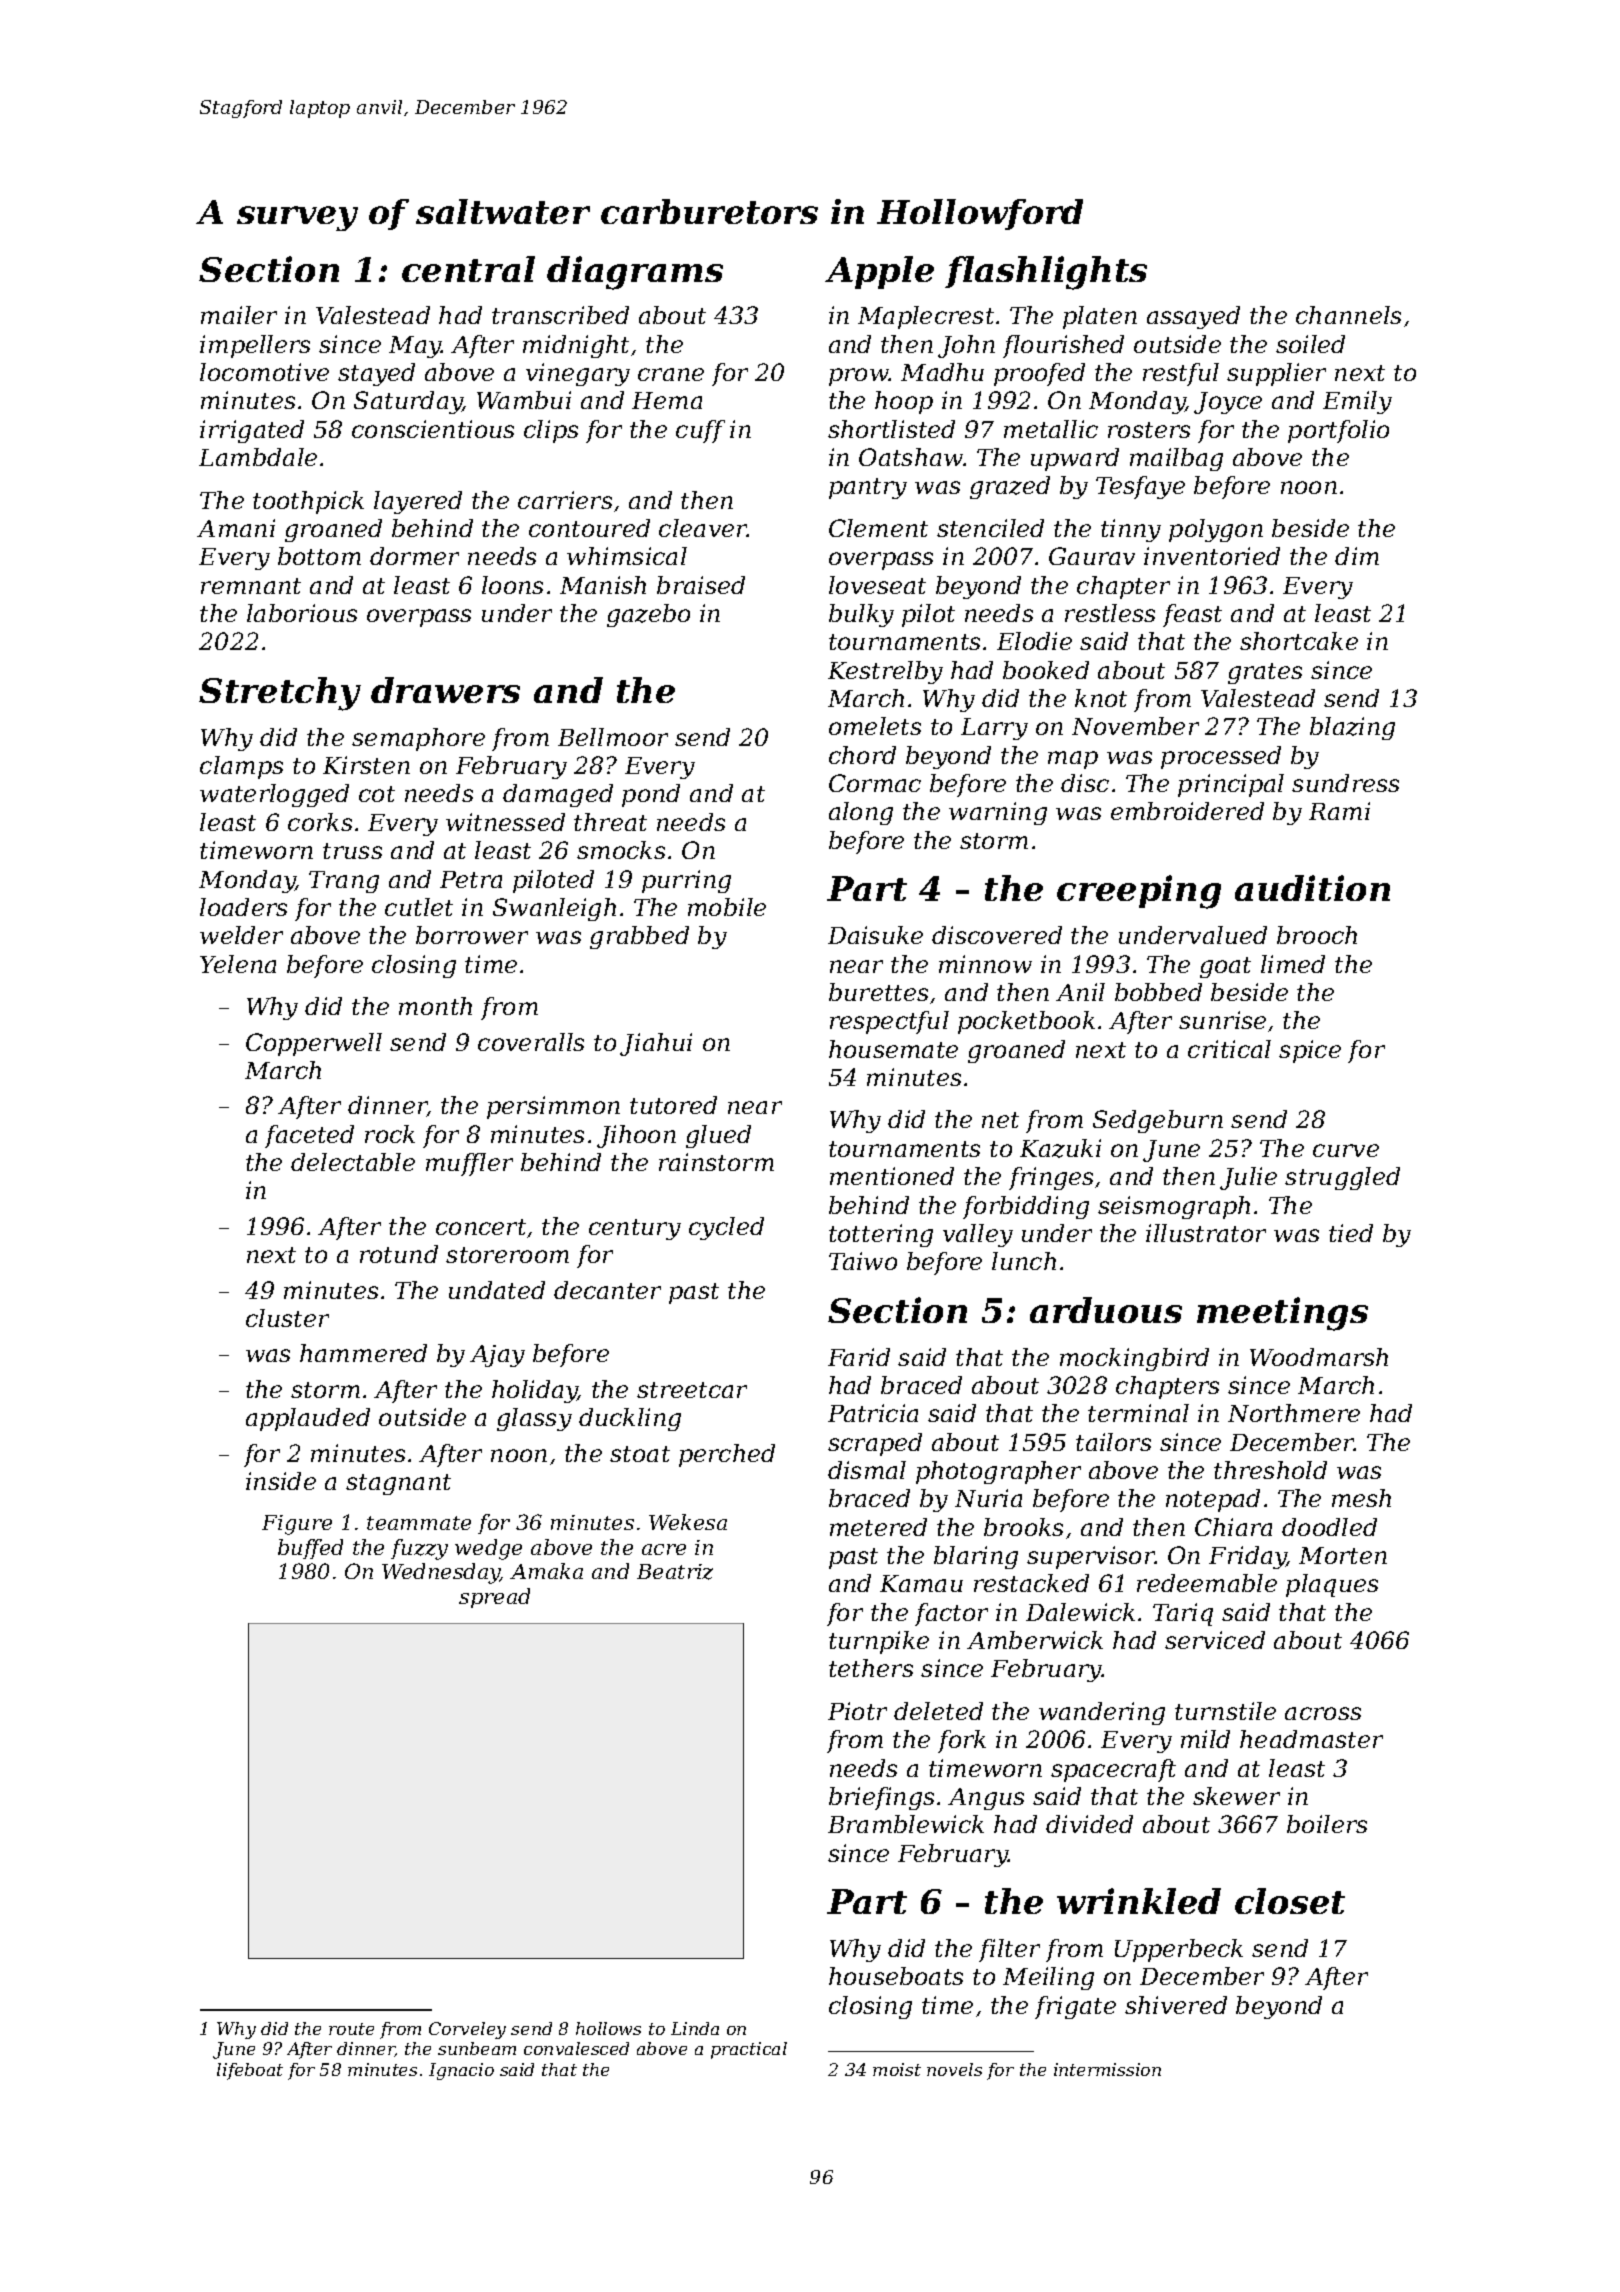 This page has height=2292, width=1620. I want to click on mailer, so click(239, 315).
